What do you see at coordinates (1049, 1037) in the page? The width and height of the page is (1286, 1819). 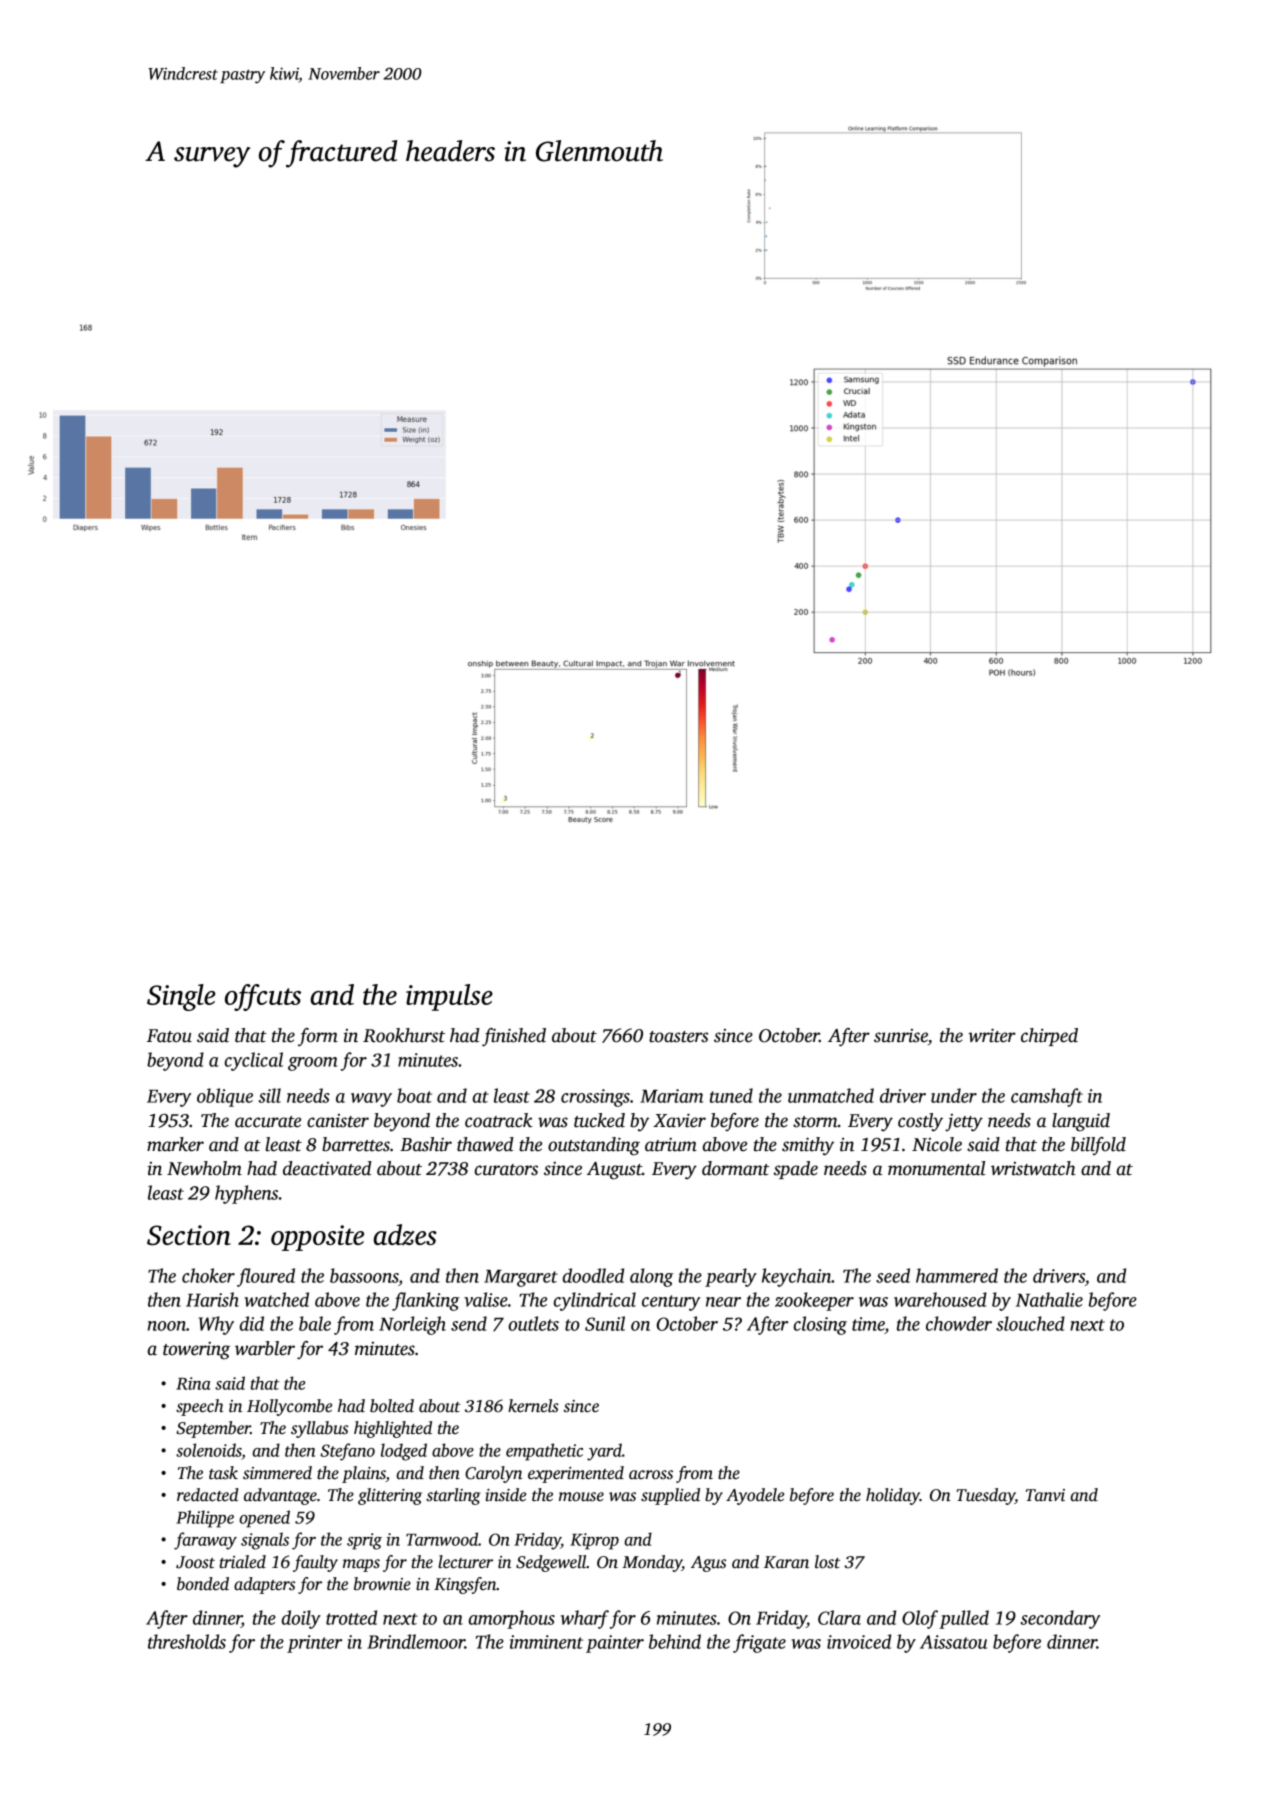 I see `chirped` at bounding box center [1049, 1037].
